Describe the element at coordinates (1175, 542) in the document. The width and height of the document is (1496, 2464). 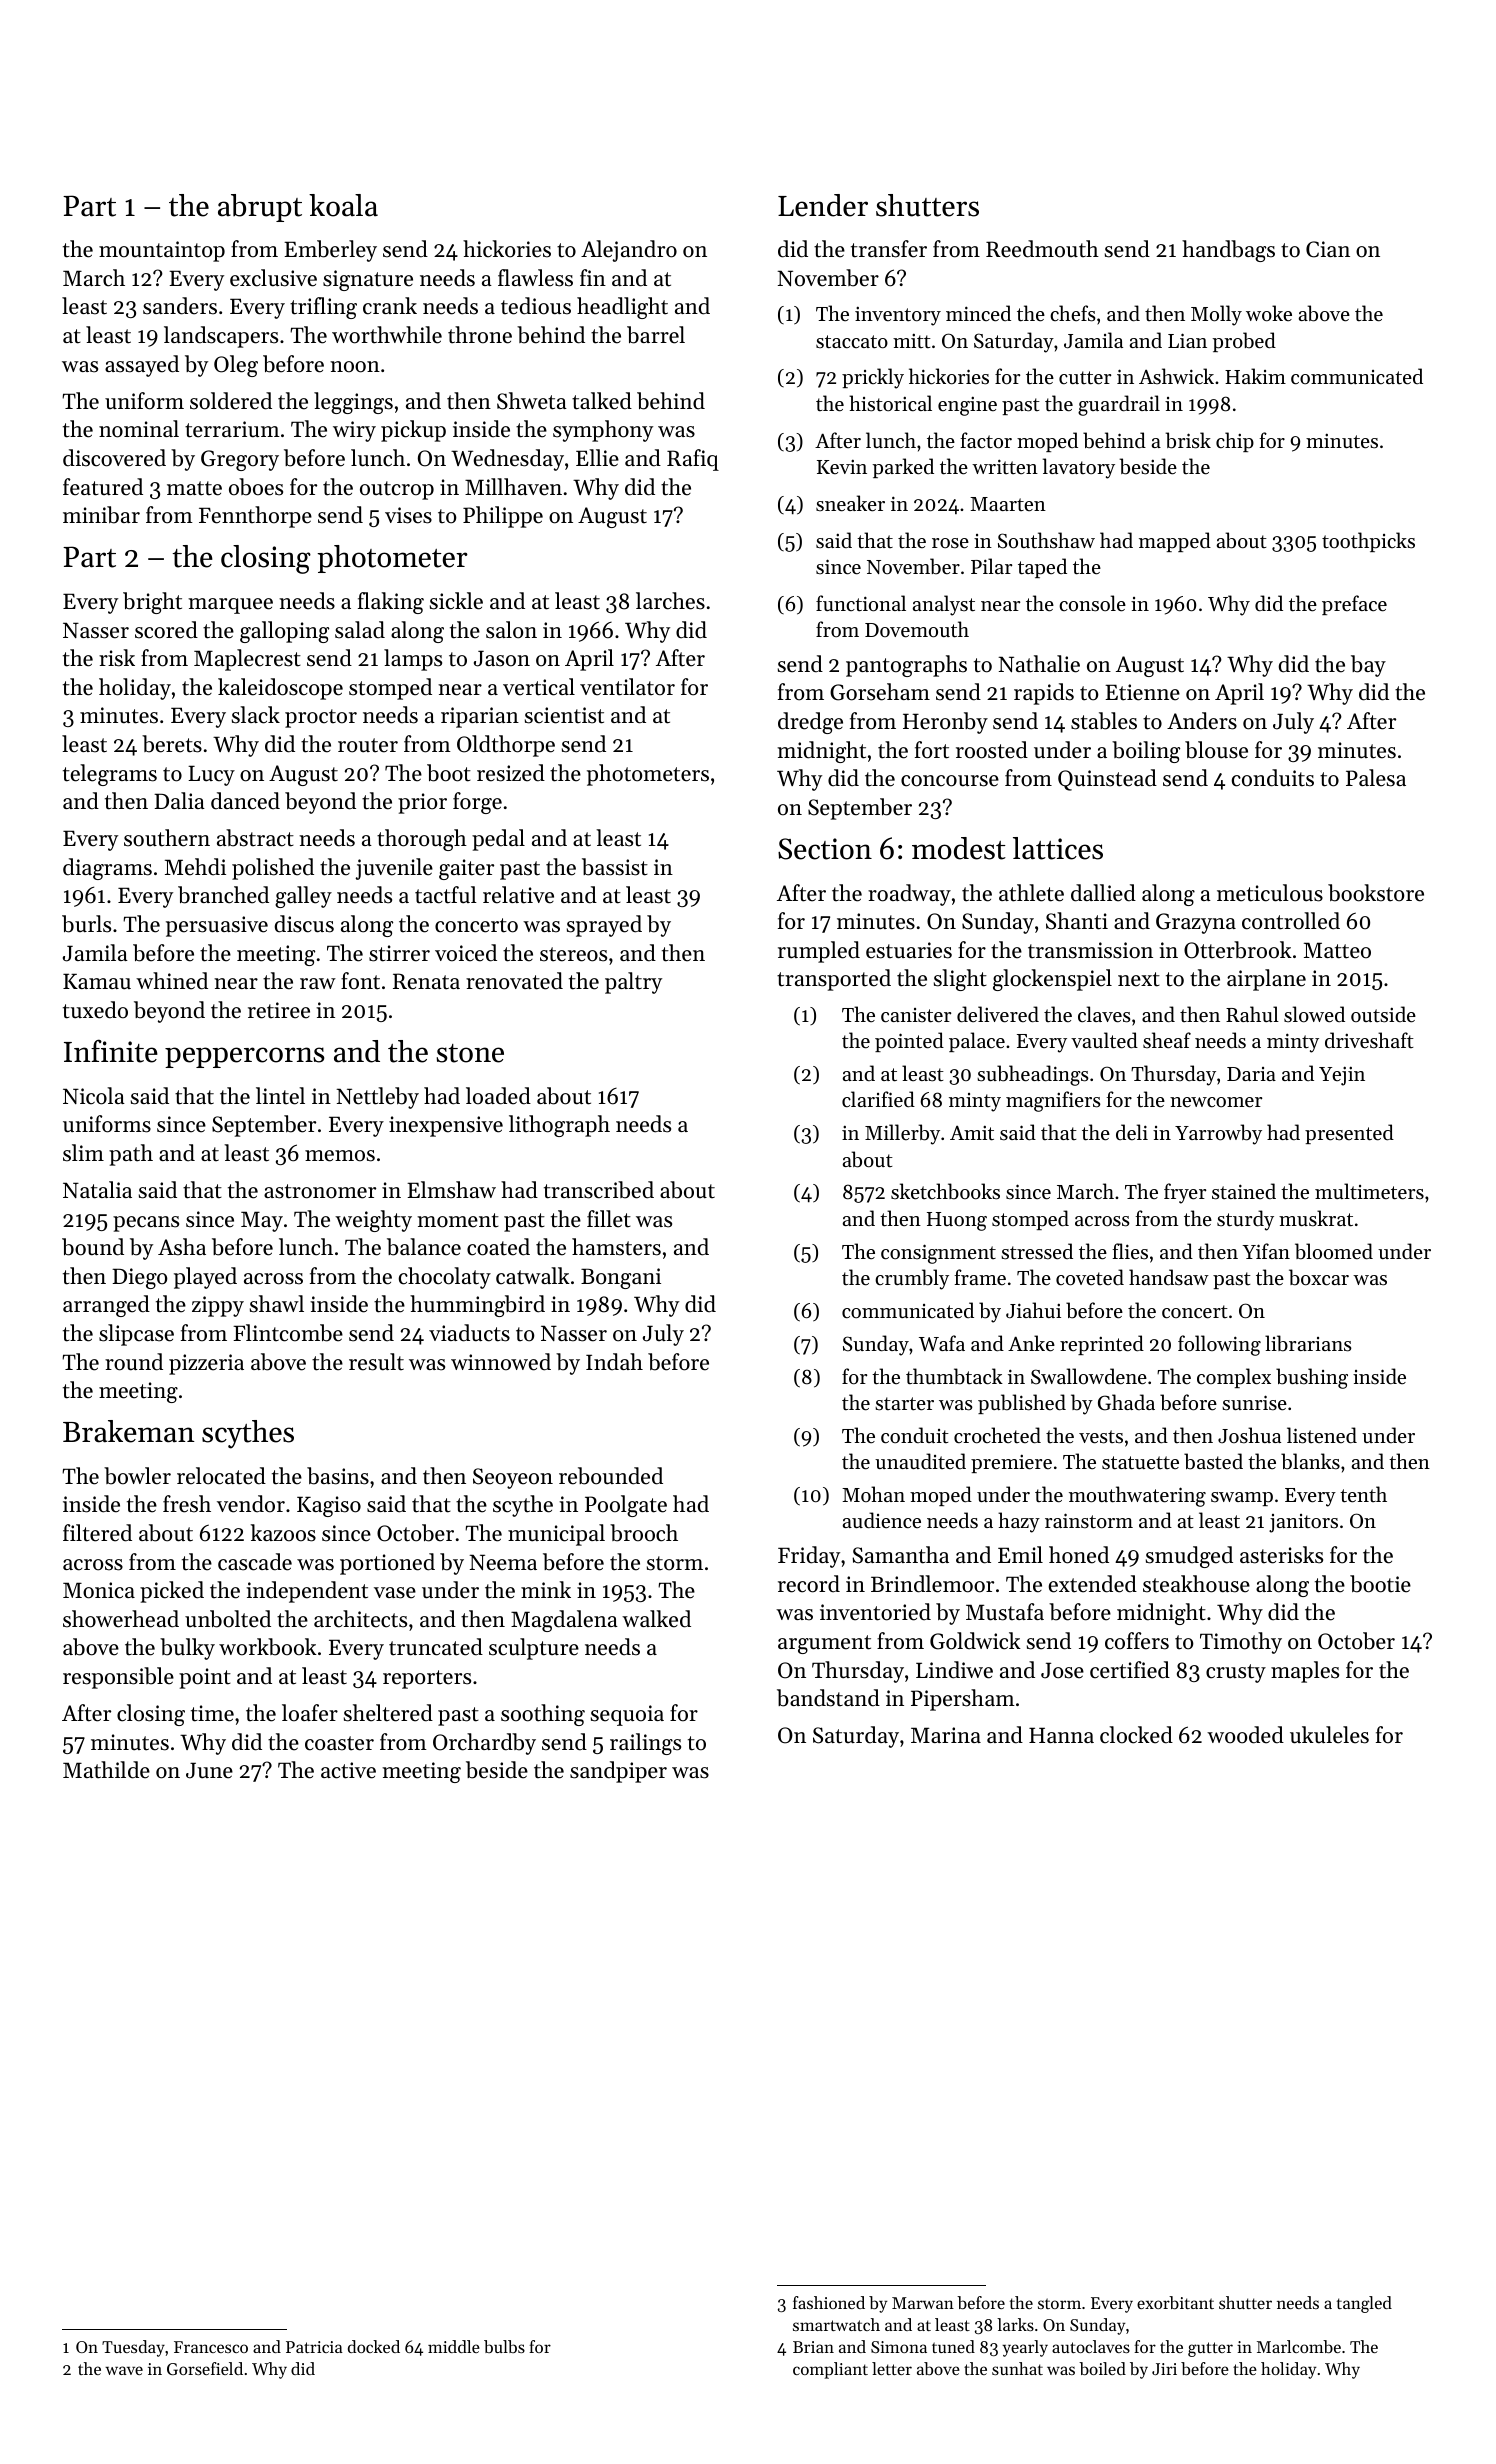
I see `mapped` at that location.
